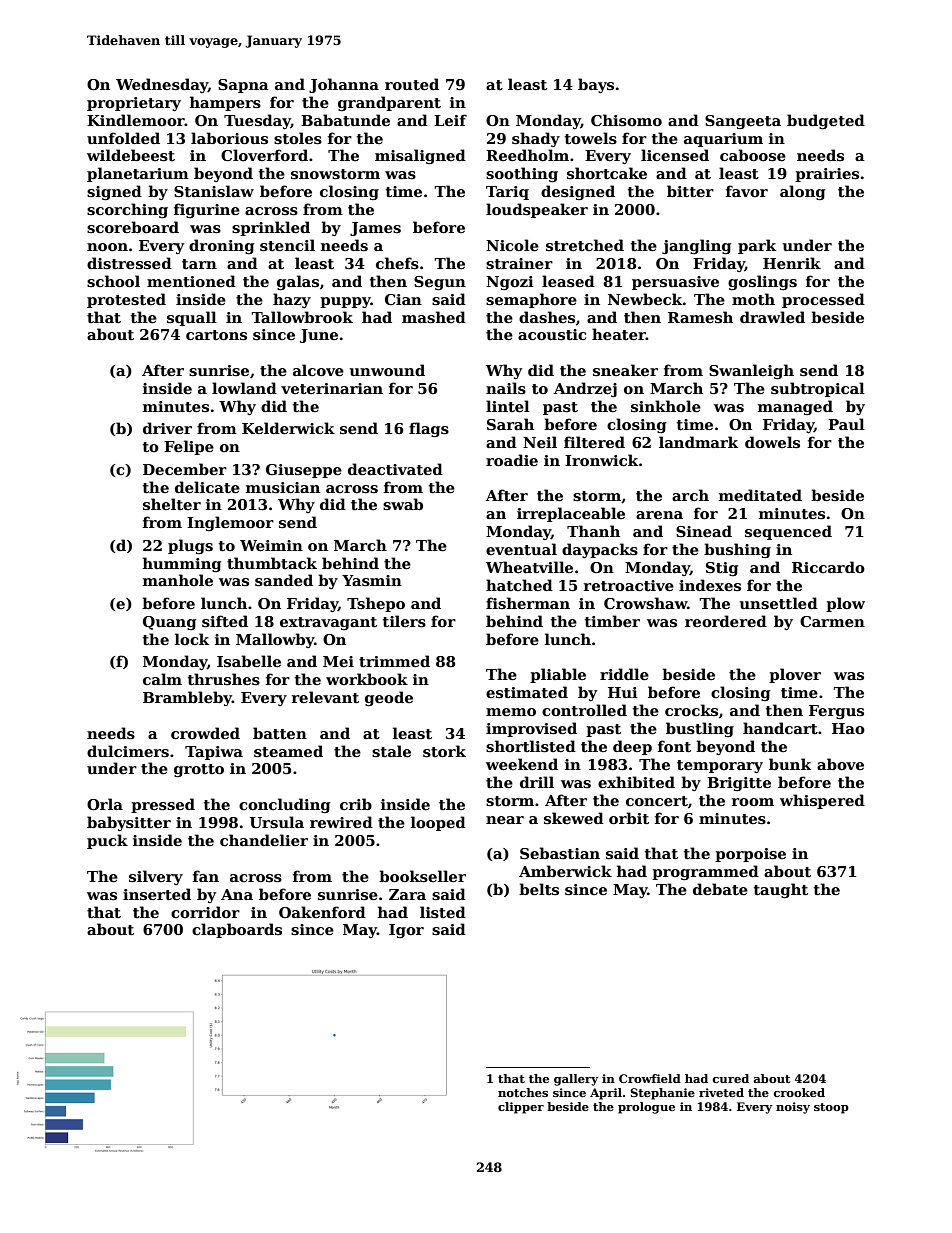  What do you see at coordinates (216, 335) in the document?
I see `cartons` at bounding box center [216, 335].
